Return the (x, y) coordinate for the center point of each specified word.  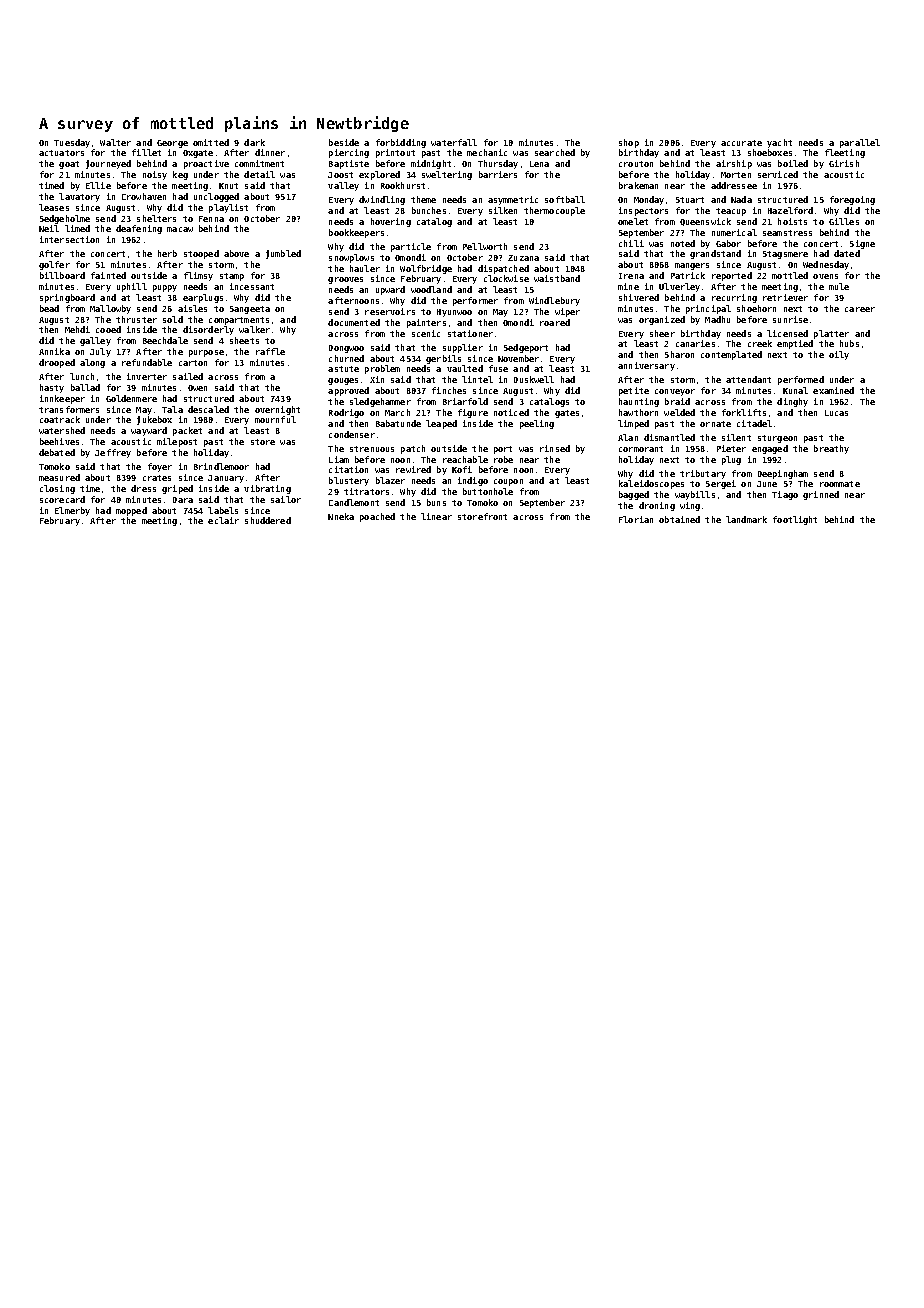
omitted (211, 142)
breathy (831, 449)
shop (629, 143)
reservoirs (390, 311)
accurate (741, 143)
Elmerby (72, 511)
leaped (441, 424)
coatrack (60, 419)
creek (760, 343)
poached (377, 517)
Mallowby (110, 309)
